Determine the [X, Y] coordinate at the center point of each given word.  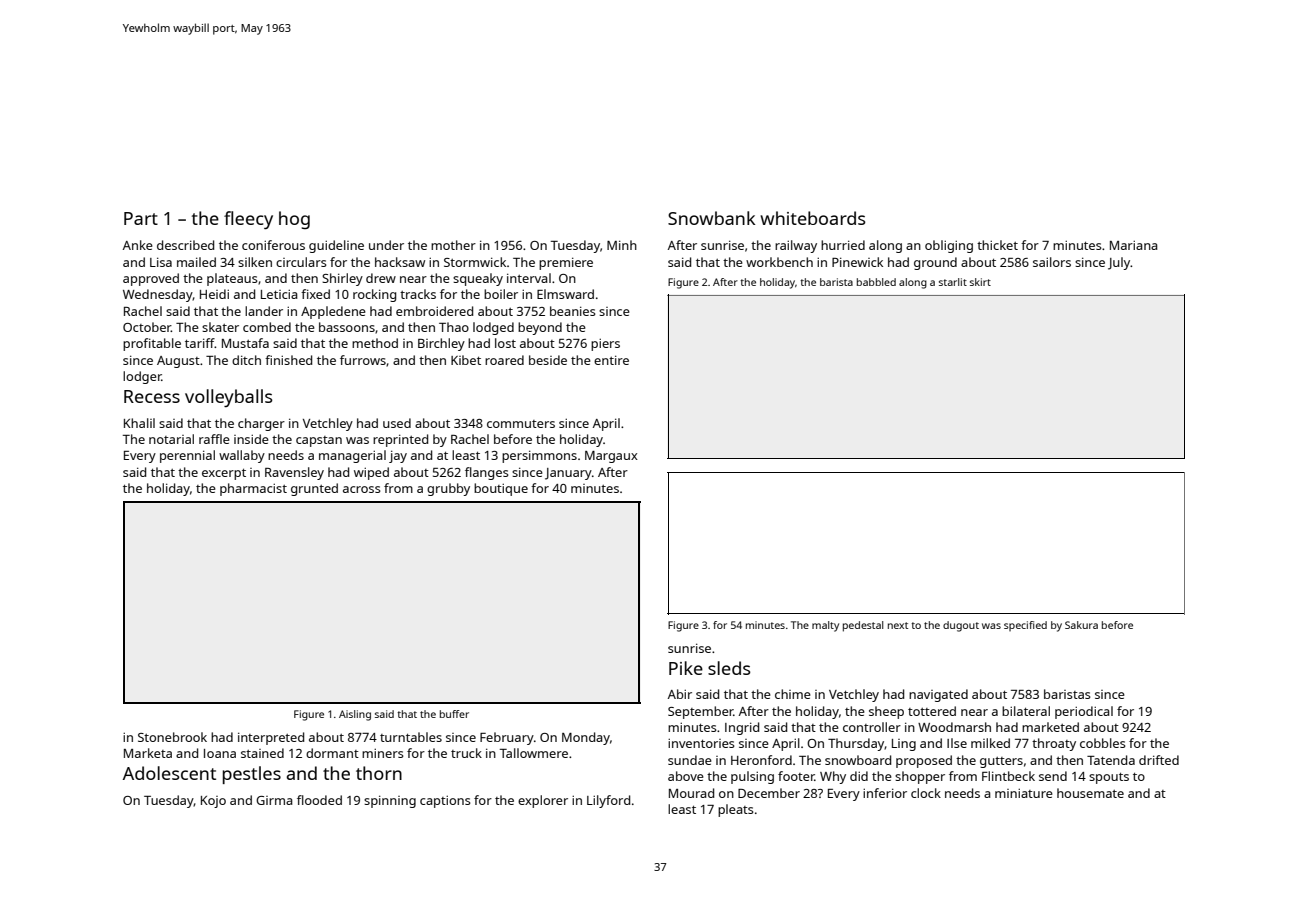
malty [825, 626]
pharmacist [253, 489]
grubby [448, 489]
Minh [622, 245]
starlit [953, 282]
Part [141, 218]
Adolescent [169, 773]
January [568, 474]
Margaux [611, 457]
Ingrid [742, 728]
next [898, 625]
